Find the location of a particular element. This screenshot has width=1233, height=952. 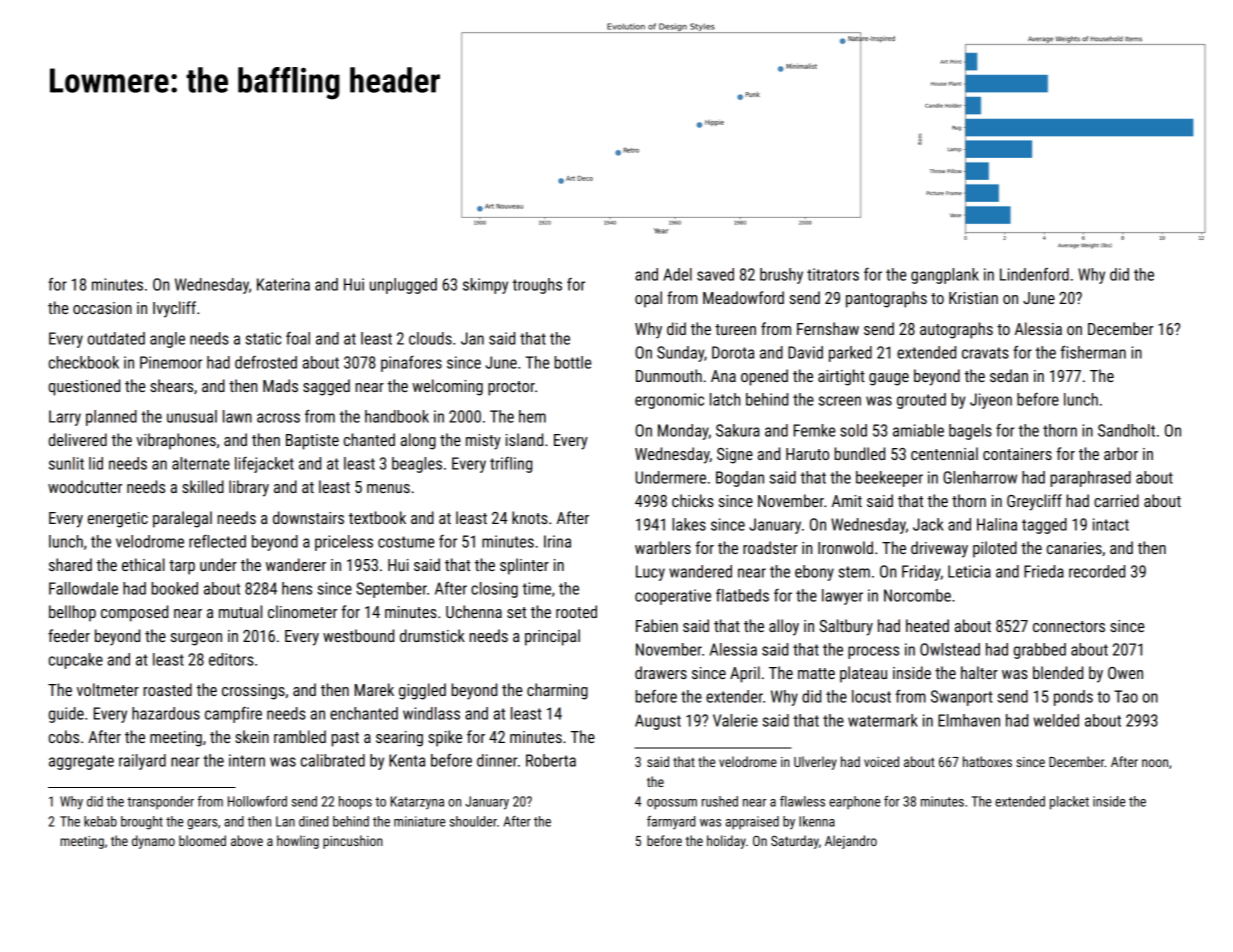

dynamo is located at coordinates (153, 842).
